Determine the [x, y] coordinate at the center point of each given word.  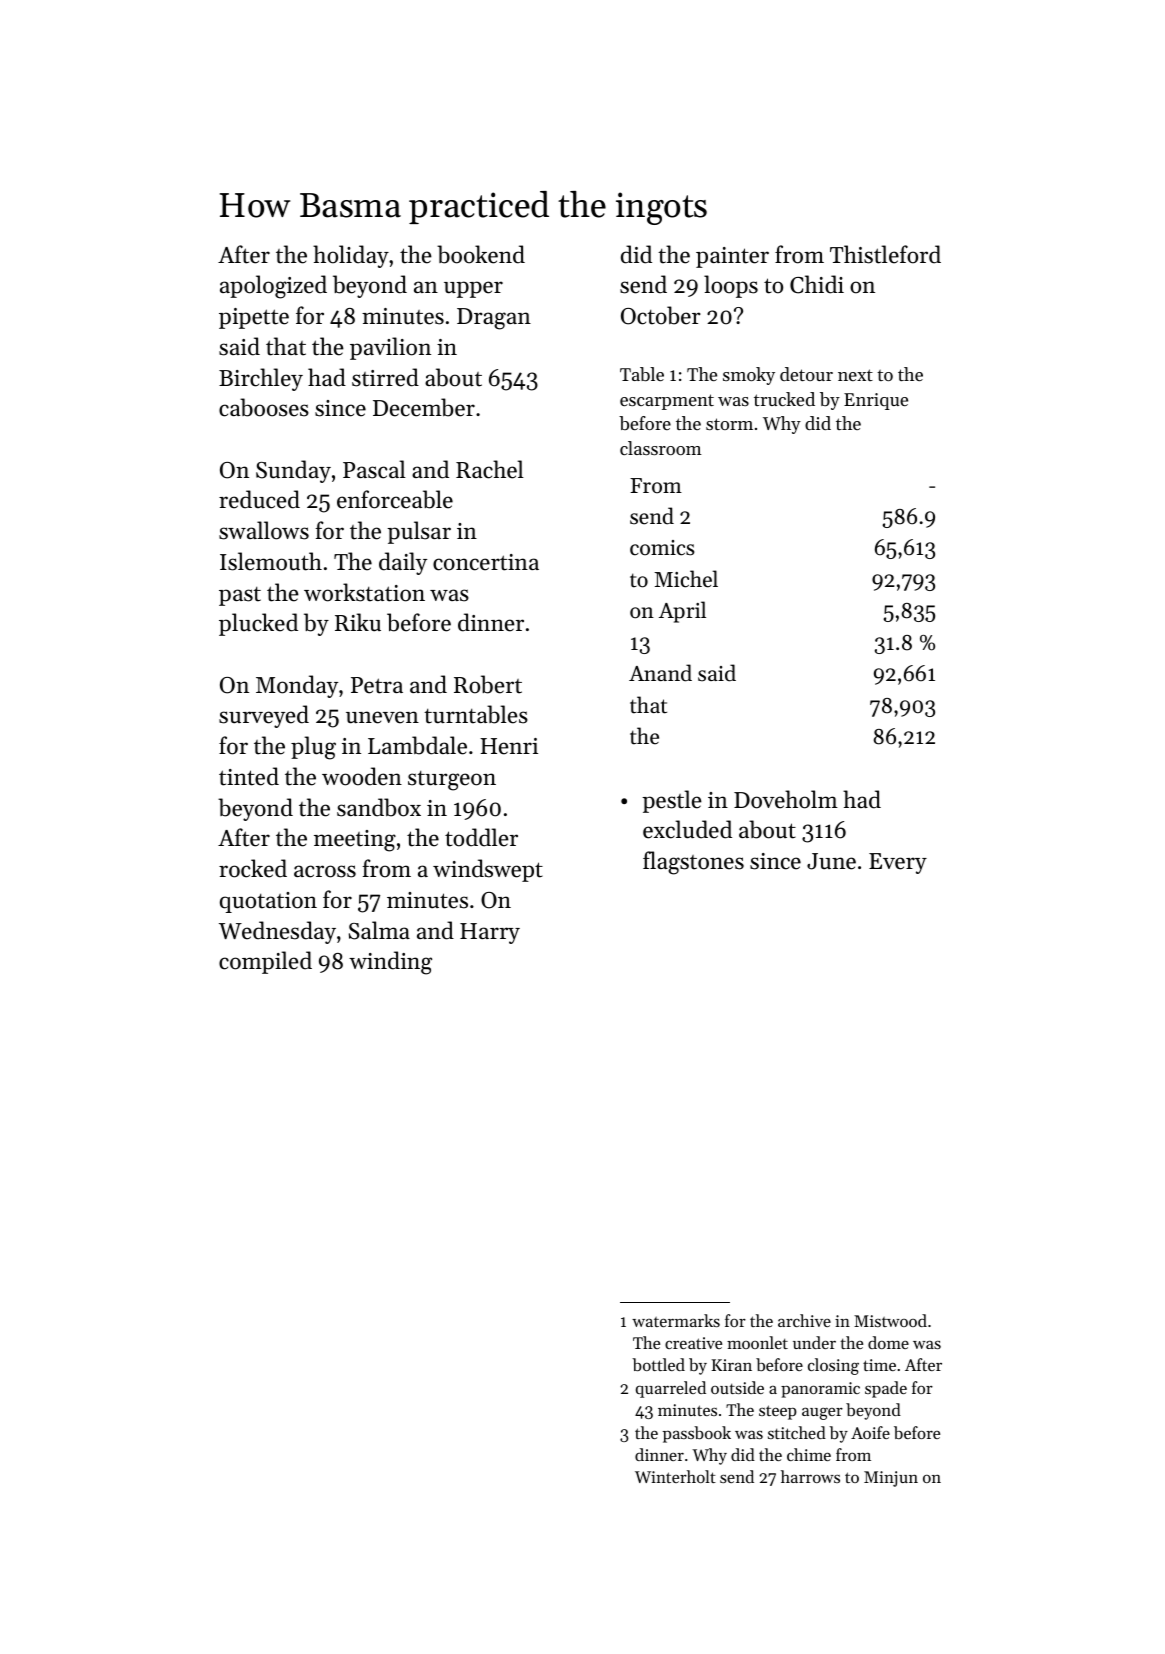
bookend [481, 254]
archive [804, 1320]
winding [390, 963]
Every [898, 863]
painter [732, 257]
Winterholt [675, 1476]
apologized [273, 287]
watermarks [676, 1320]
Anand [660, 673]
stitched [797, 1432]
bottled [658, 1364]
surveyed [264, 716]
